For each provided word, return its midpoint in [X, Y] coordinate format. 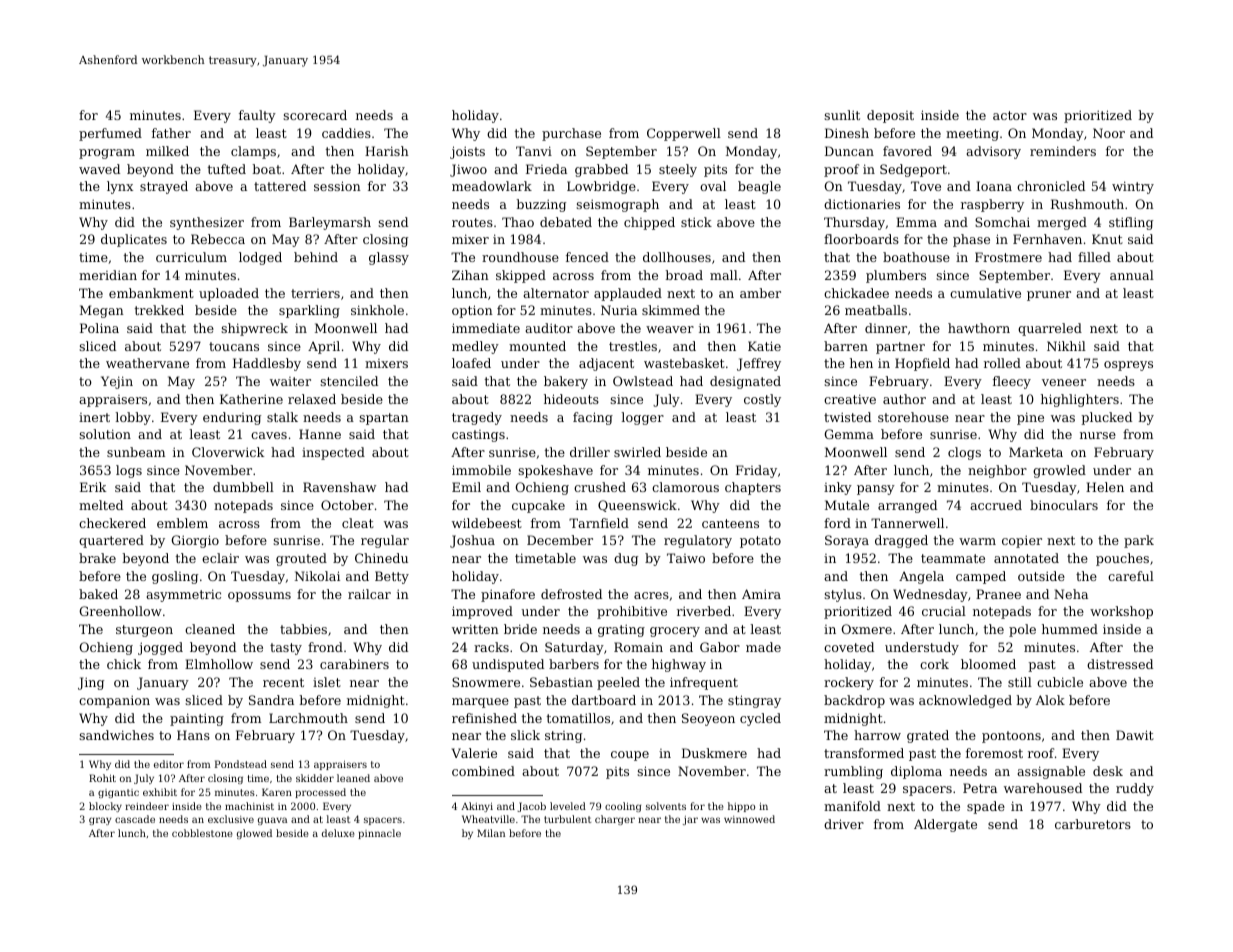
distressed [1120, 664]
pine [1030, 418]
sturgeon [144, 631]
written [475, 629]
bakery [566, 382]
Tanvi [534, 151]
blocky [105, 807]
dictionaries [862, 204]
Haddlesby [267, 364]
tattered [280, 186]
